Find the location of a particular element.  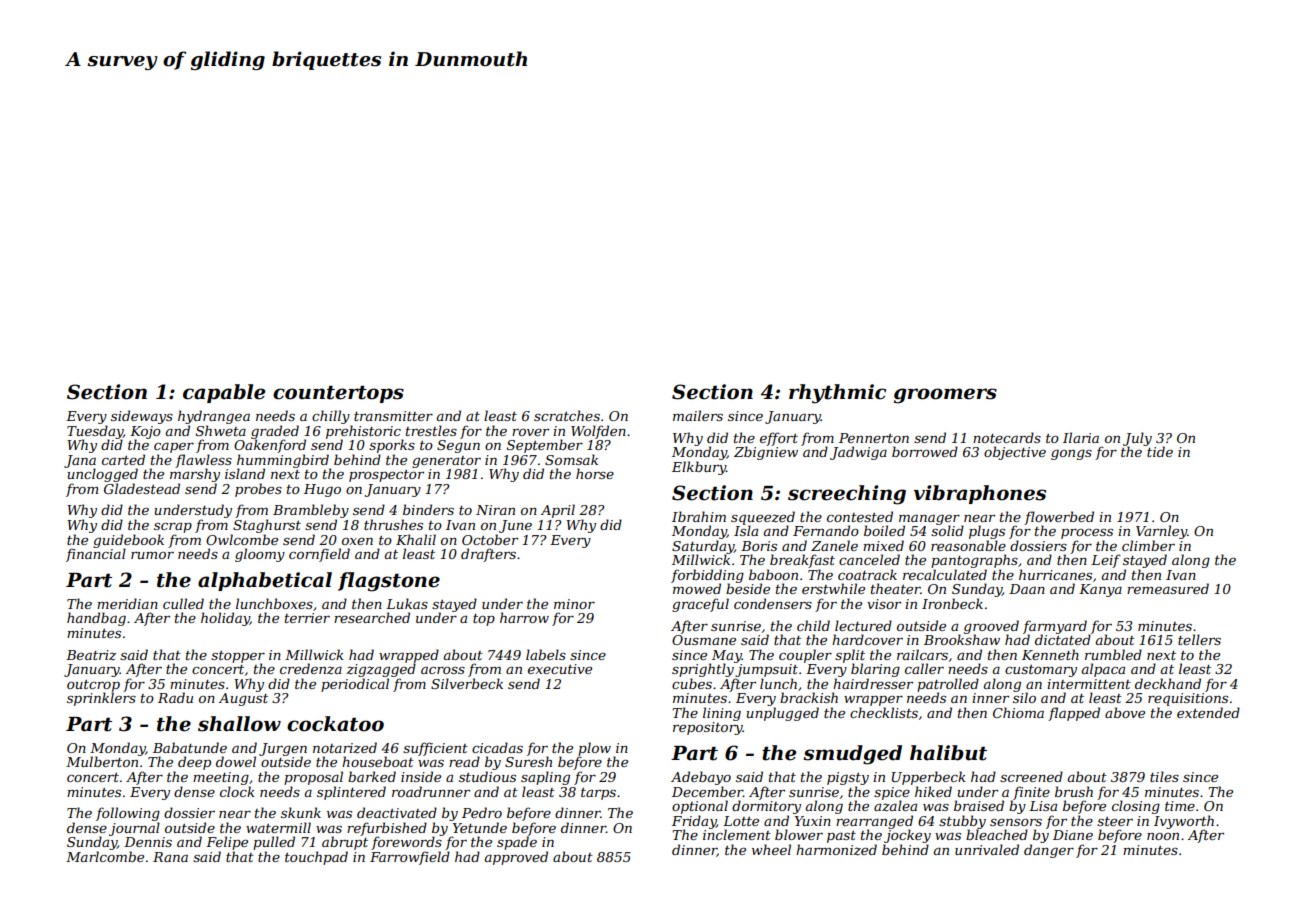

spade is located at coordinates (517, 843).
